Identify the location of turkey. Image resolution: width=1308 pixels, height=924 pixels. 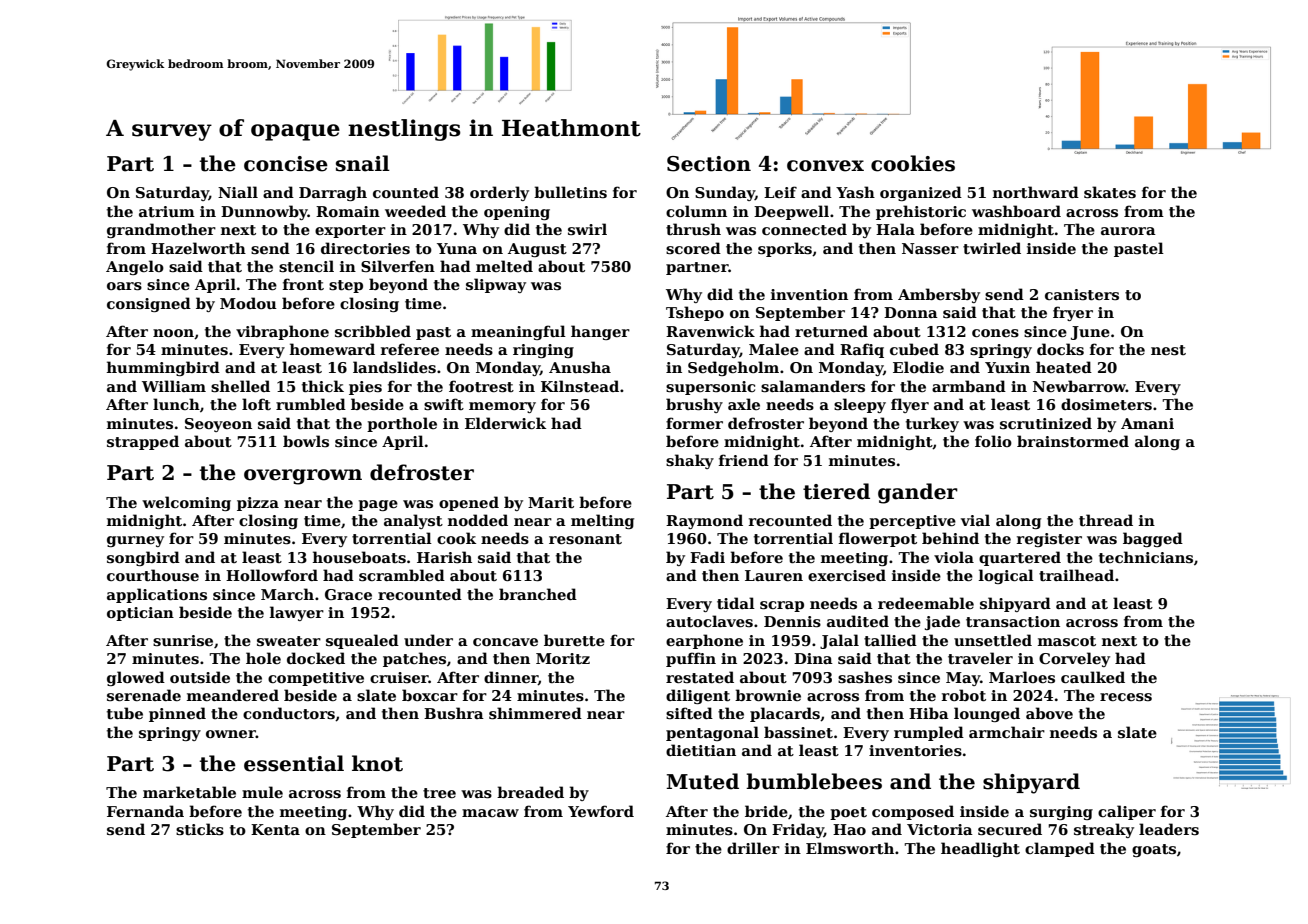
(932, 424).
